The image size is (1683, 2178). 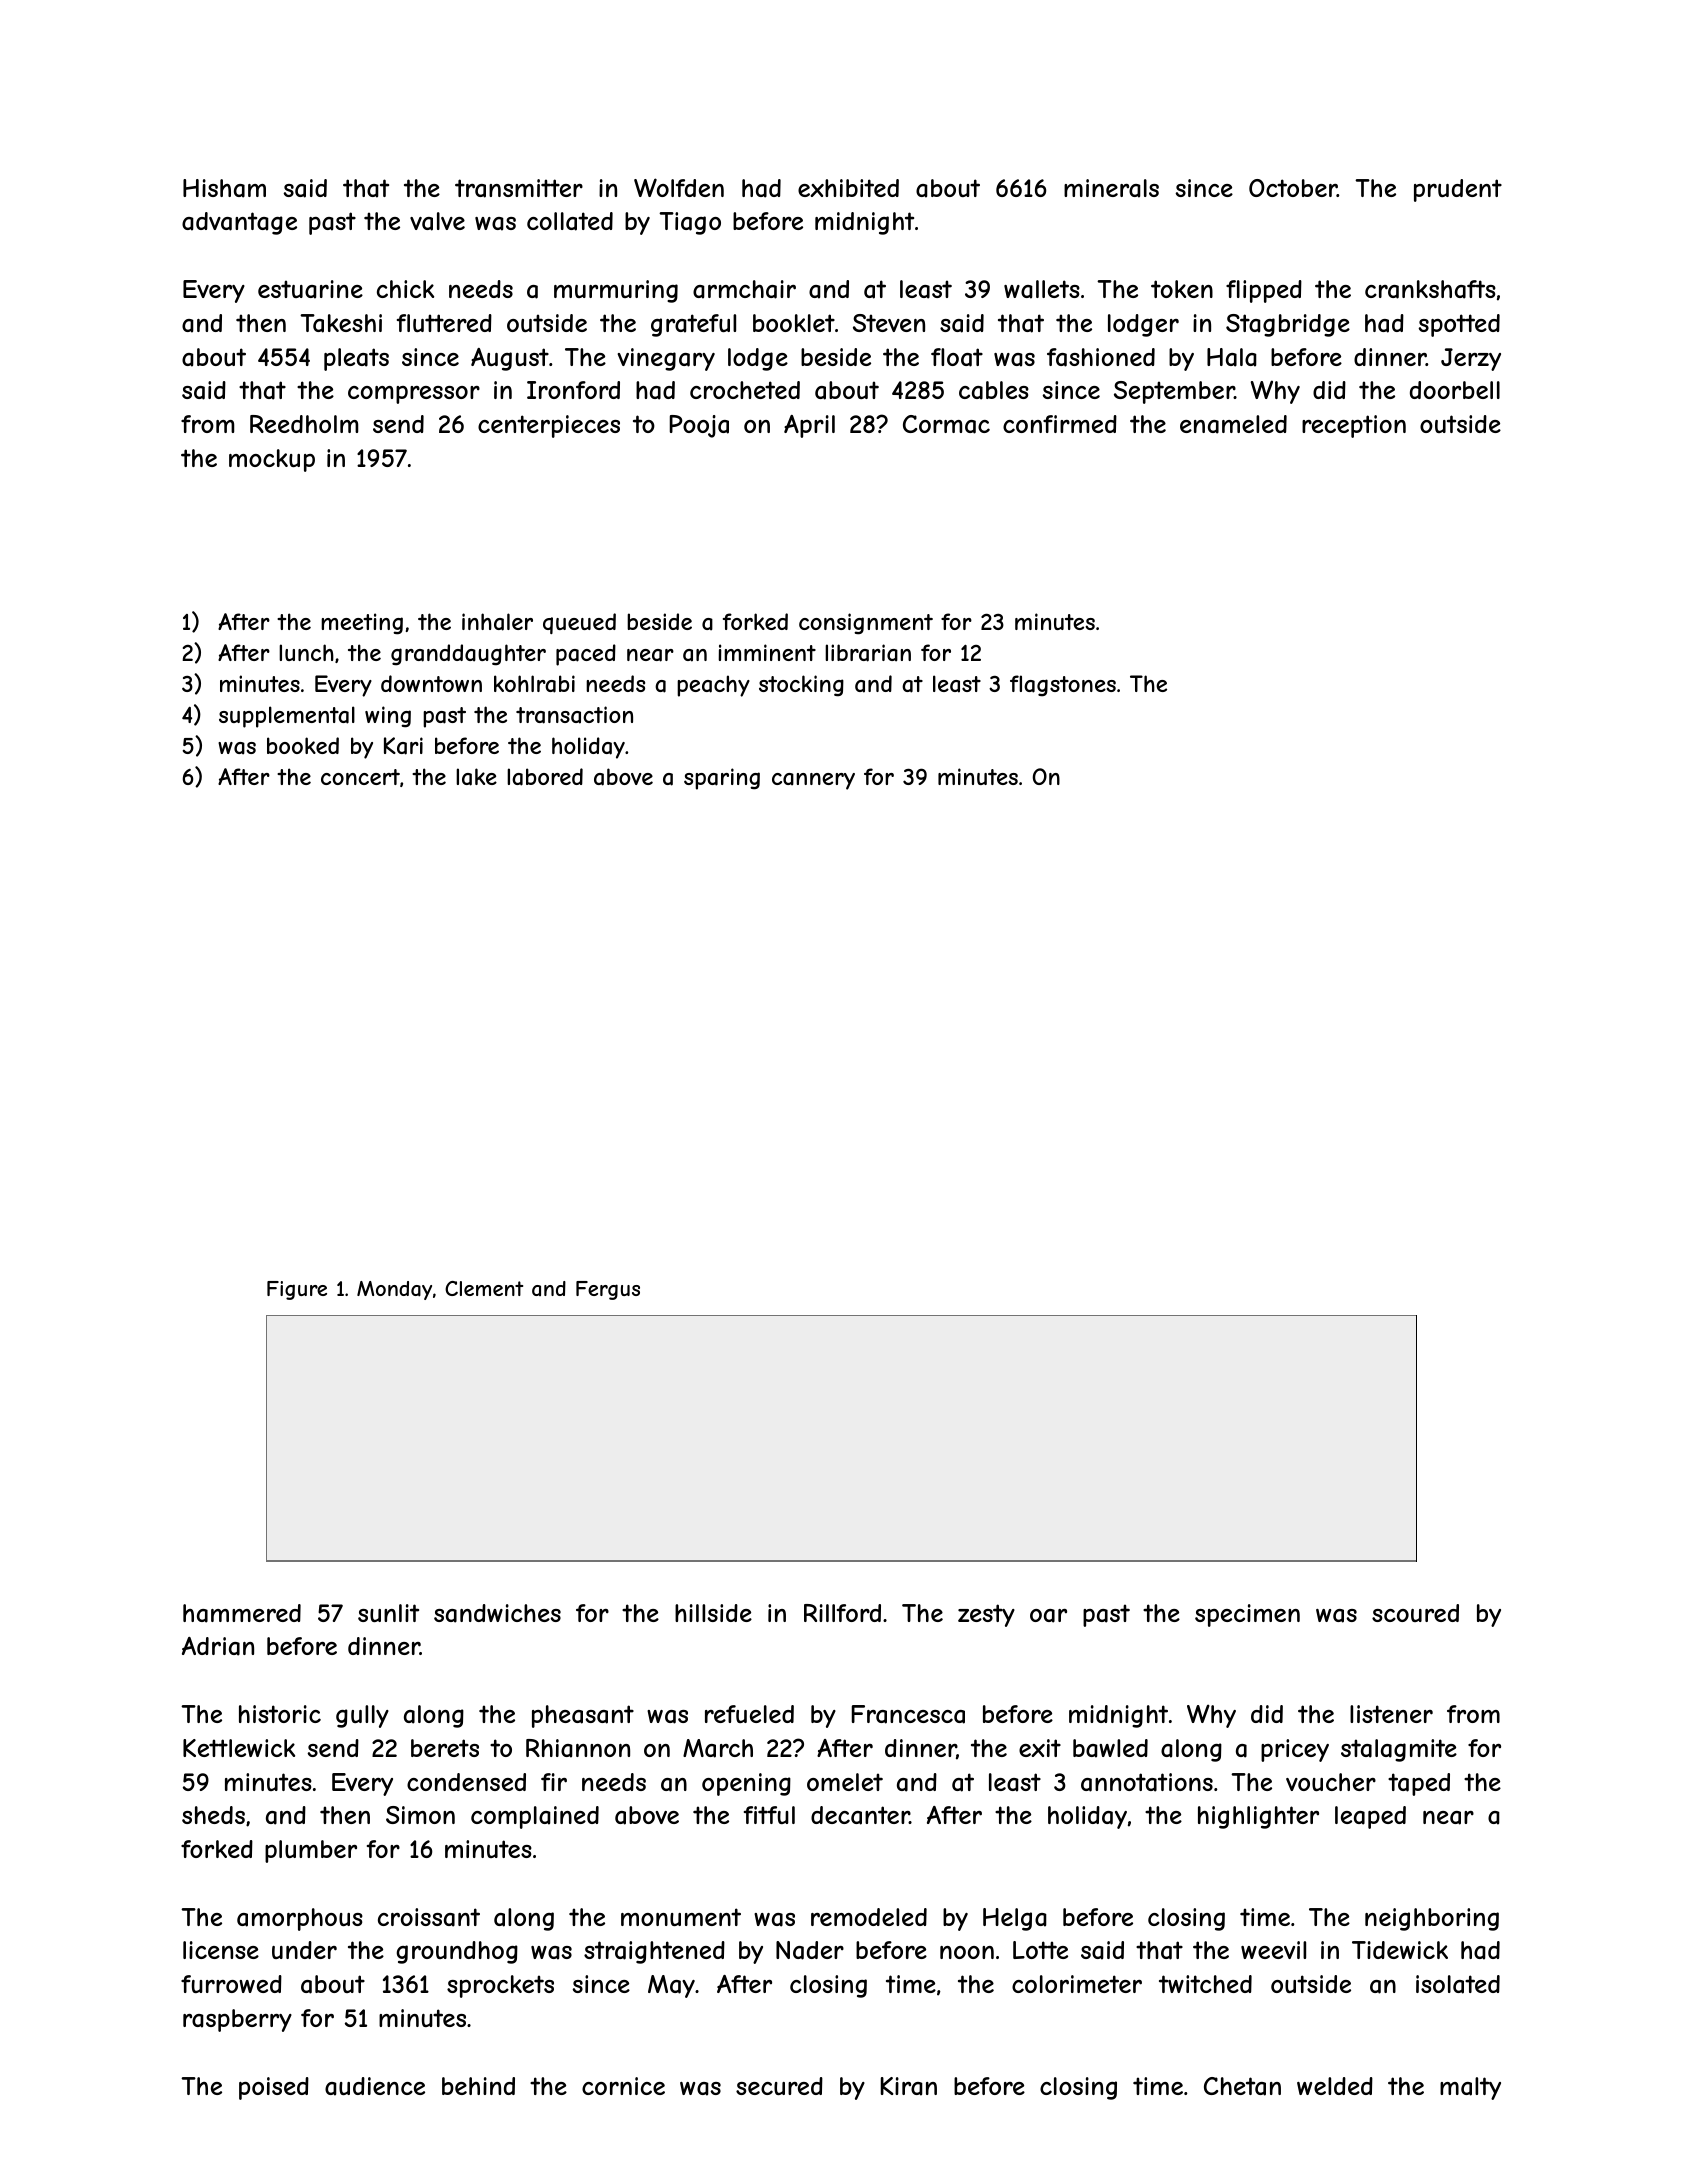 I want to click on prudent, so click(x=1458, y=190).
